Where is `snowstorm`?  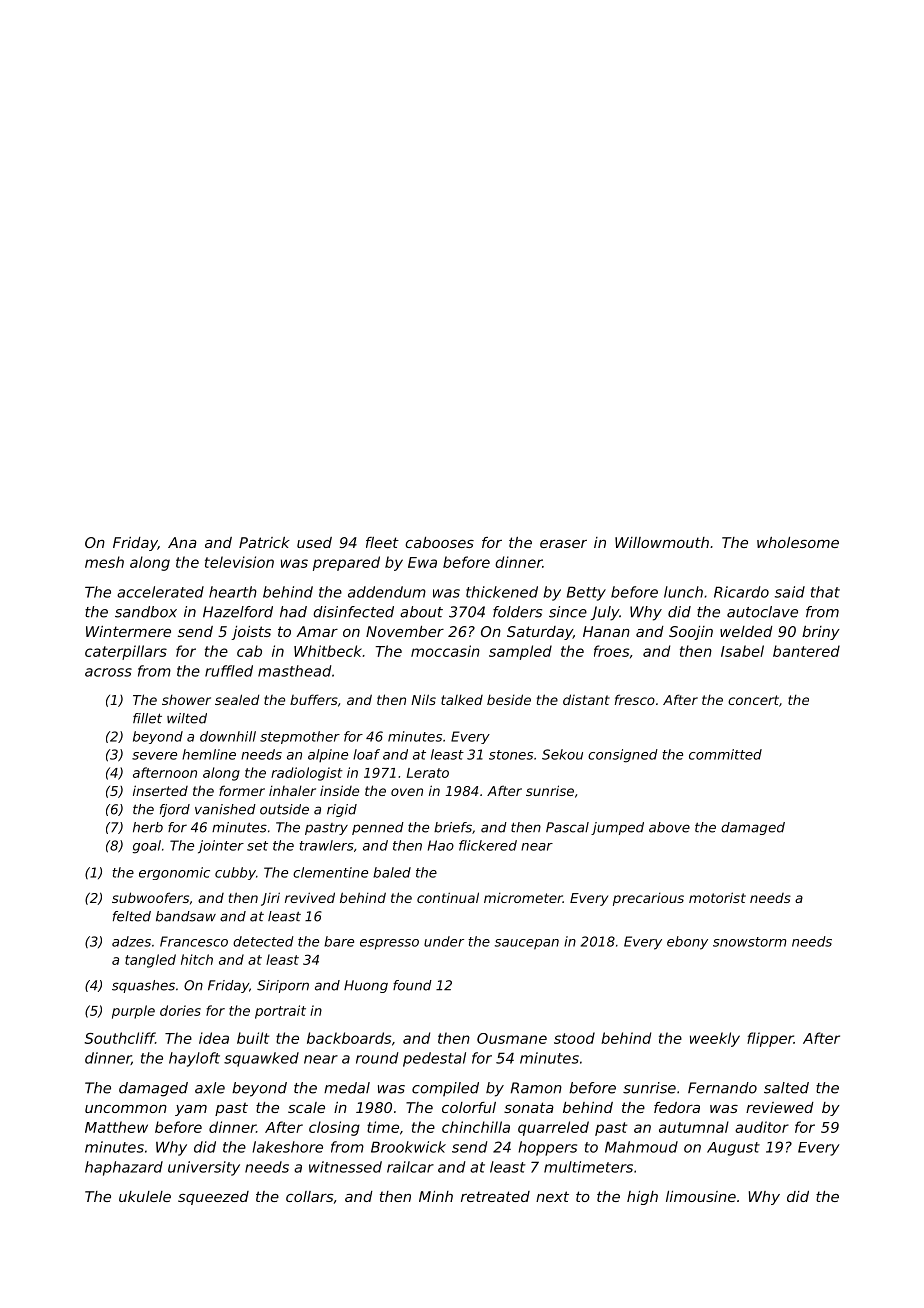 snowstorm is located at coordinates (749, 942).
